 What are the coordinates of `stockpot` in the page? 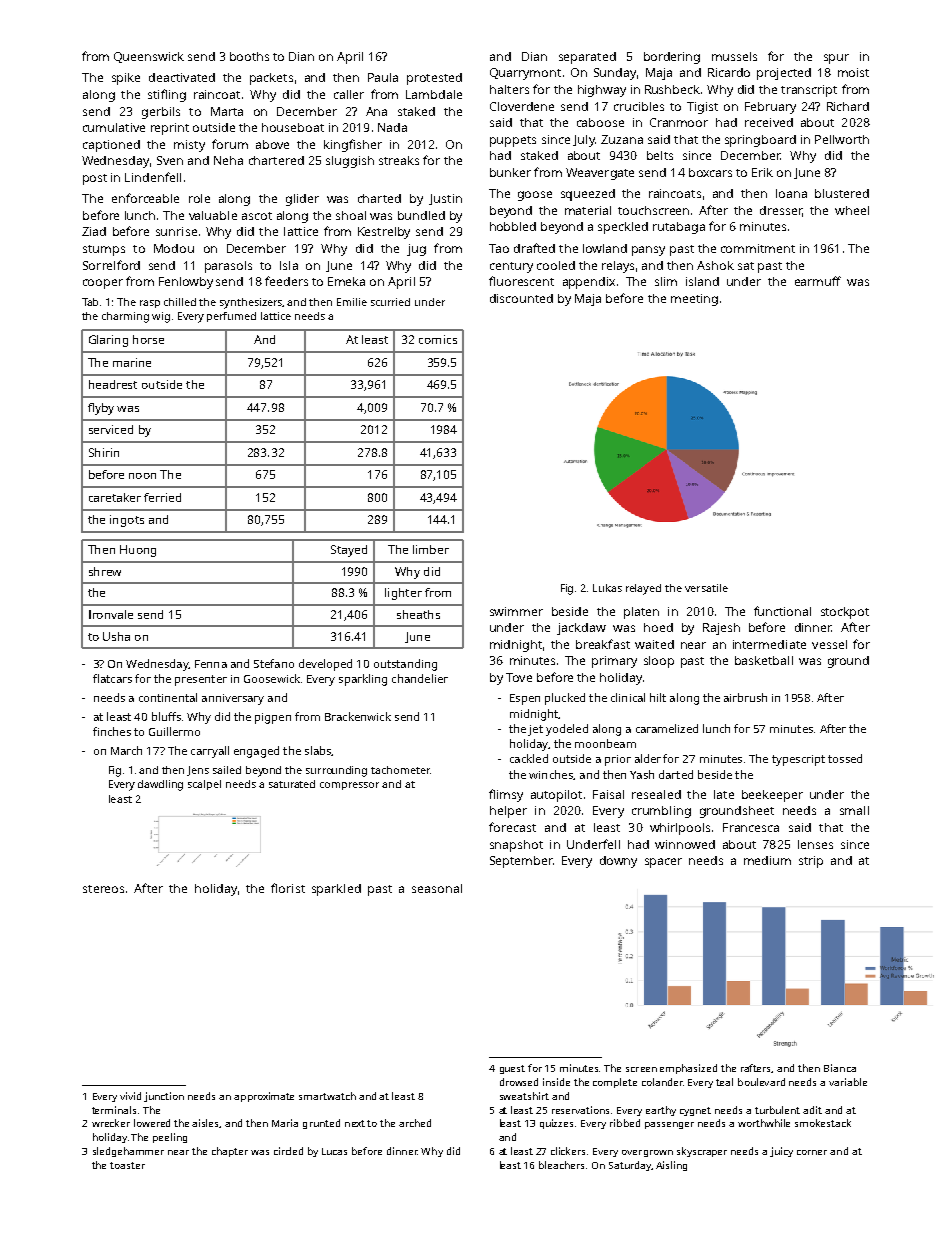 It's located at (845, 613).
